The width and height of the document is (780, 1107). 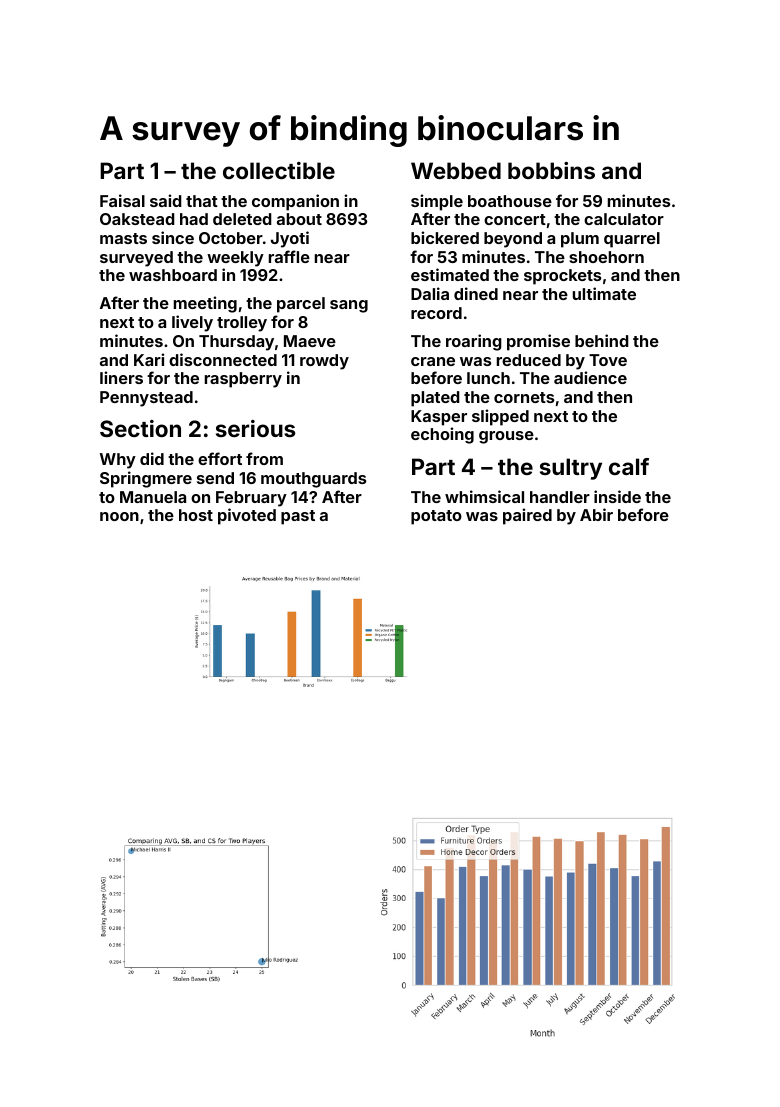 What do you see at coordinates (215, 478) in the document?
I see `send` at bounding box center [215, 478].
